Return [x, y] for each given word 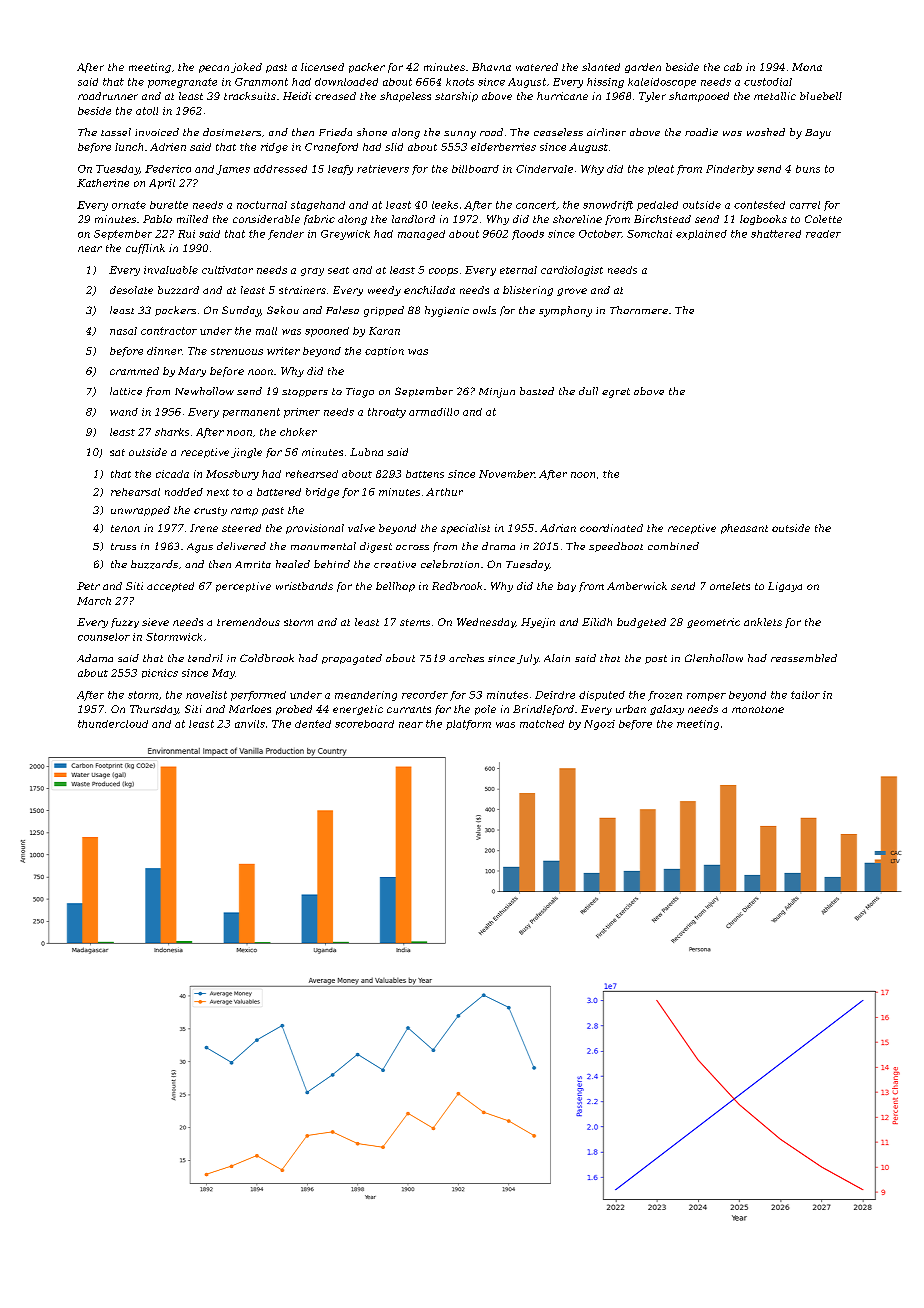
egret [616, 393]
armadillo [434, 412]
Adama [95, 658]
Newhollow [204, 391]
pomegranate [182, 83]
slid [394, 147]
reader [823, 234]
